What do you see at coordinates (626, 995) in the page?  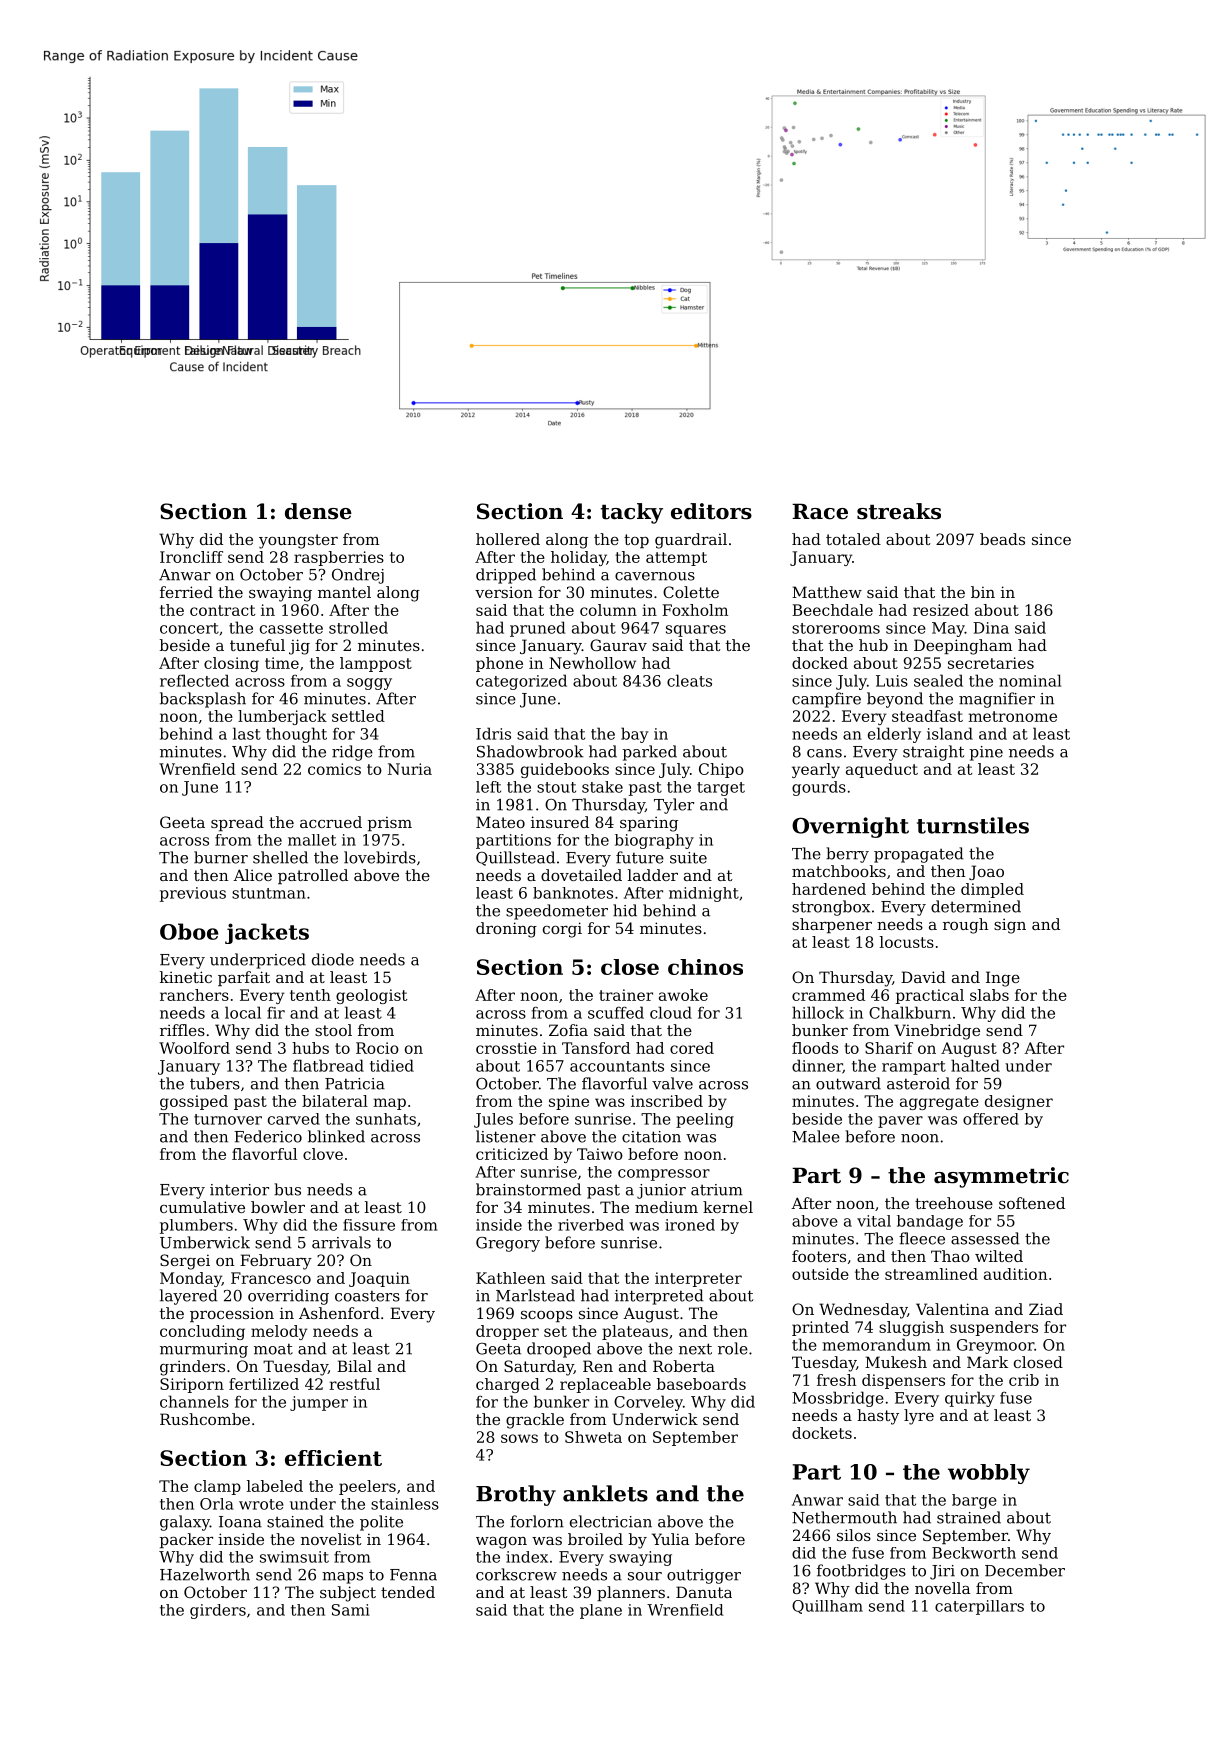 I see `trainer` at bounding box center [626, 995].
